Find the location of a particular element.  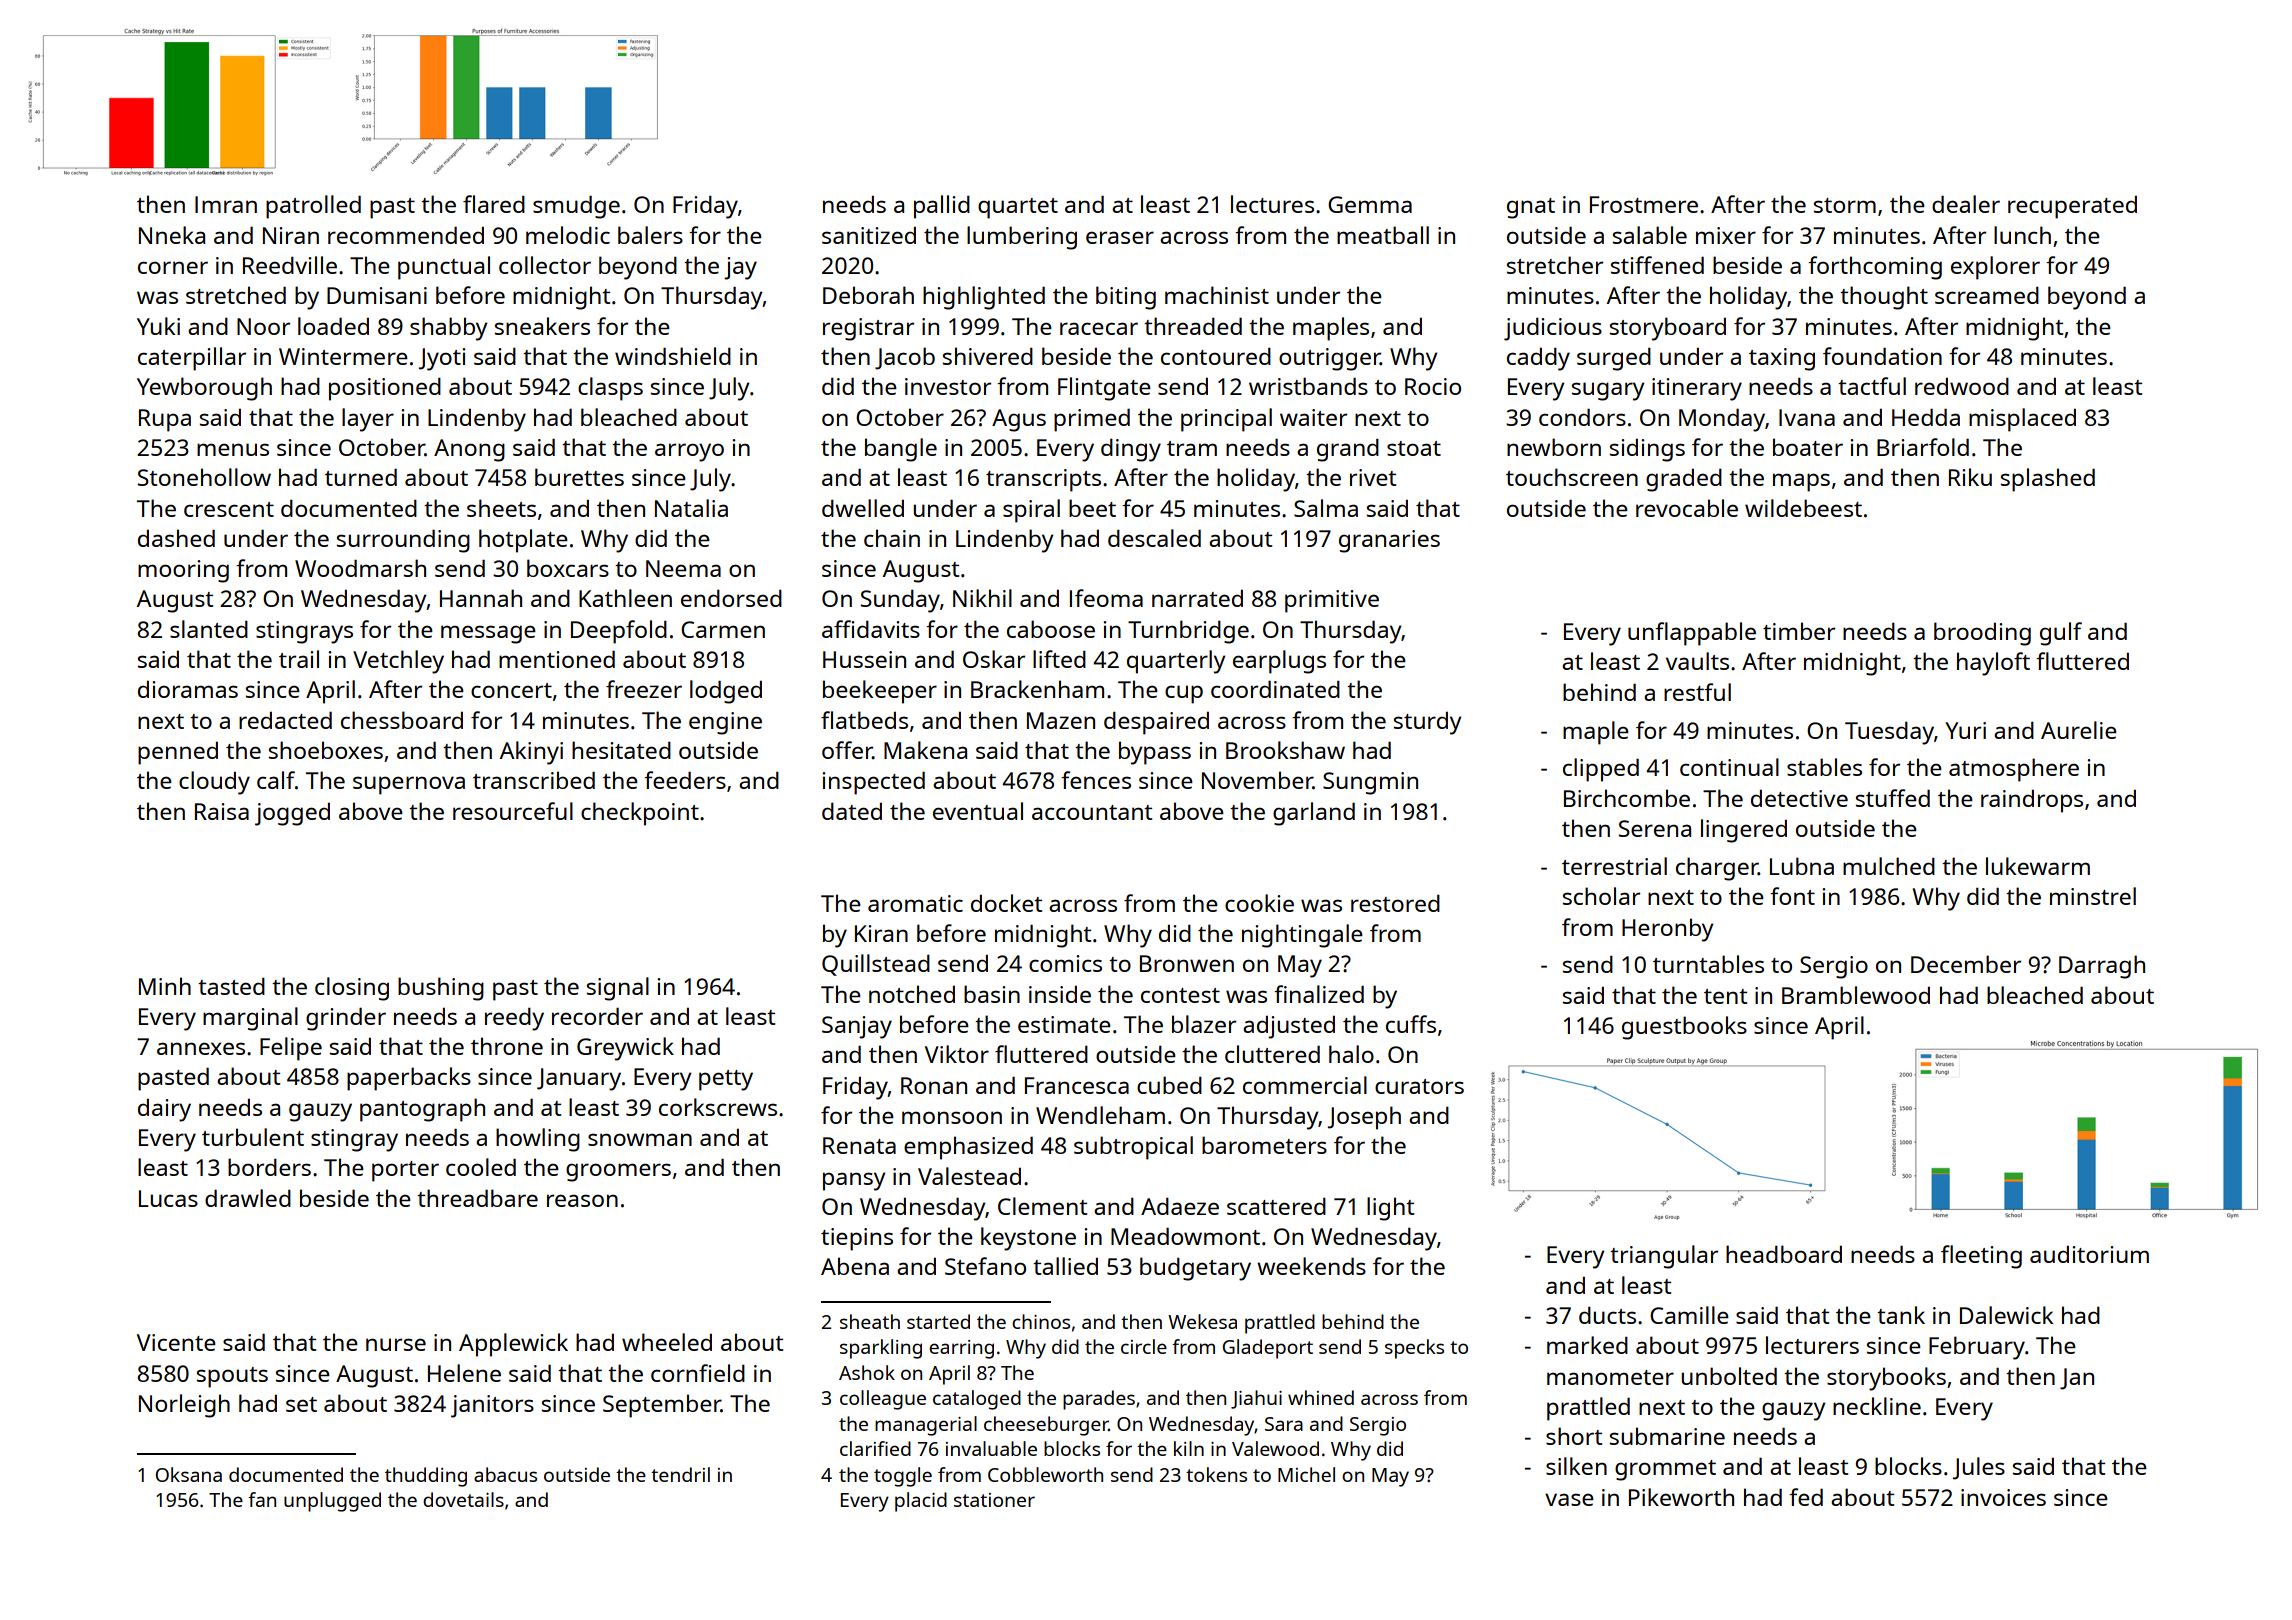

vase is located at coordinates (1569, 1499).
